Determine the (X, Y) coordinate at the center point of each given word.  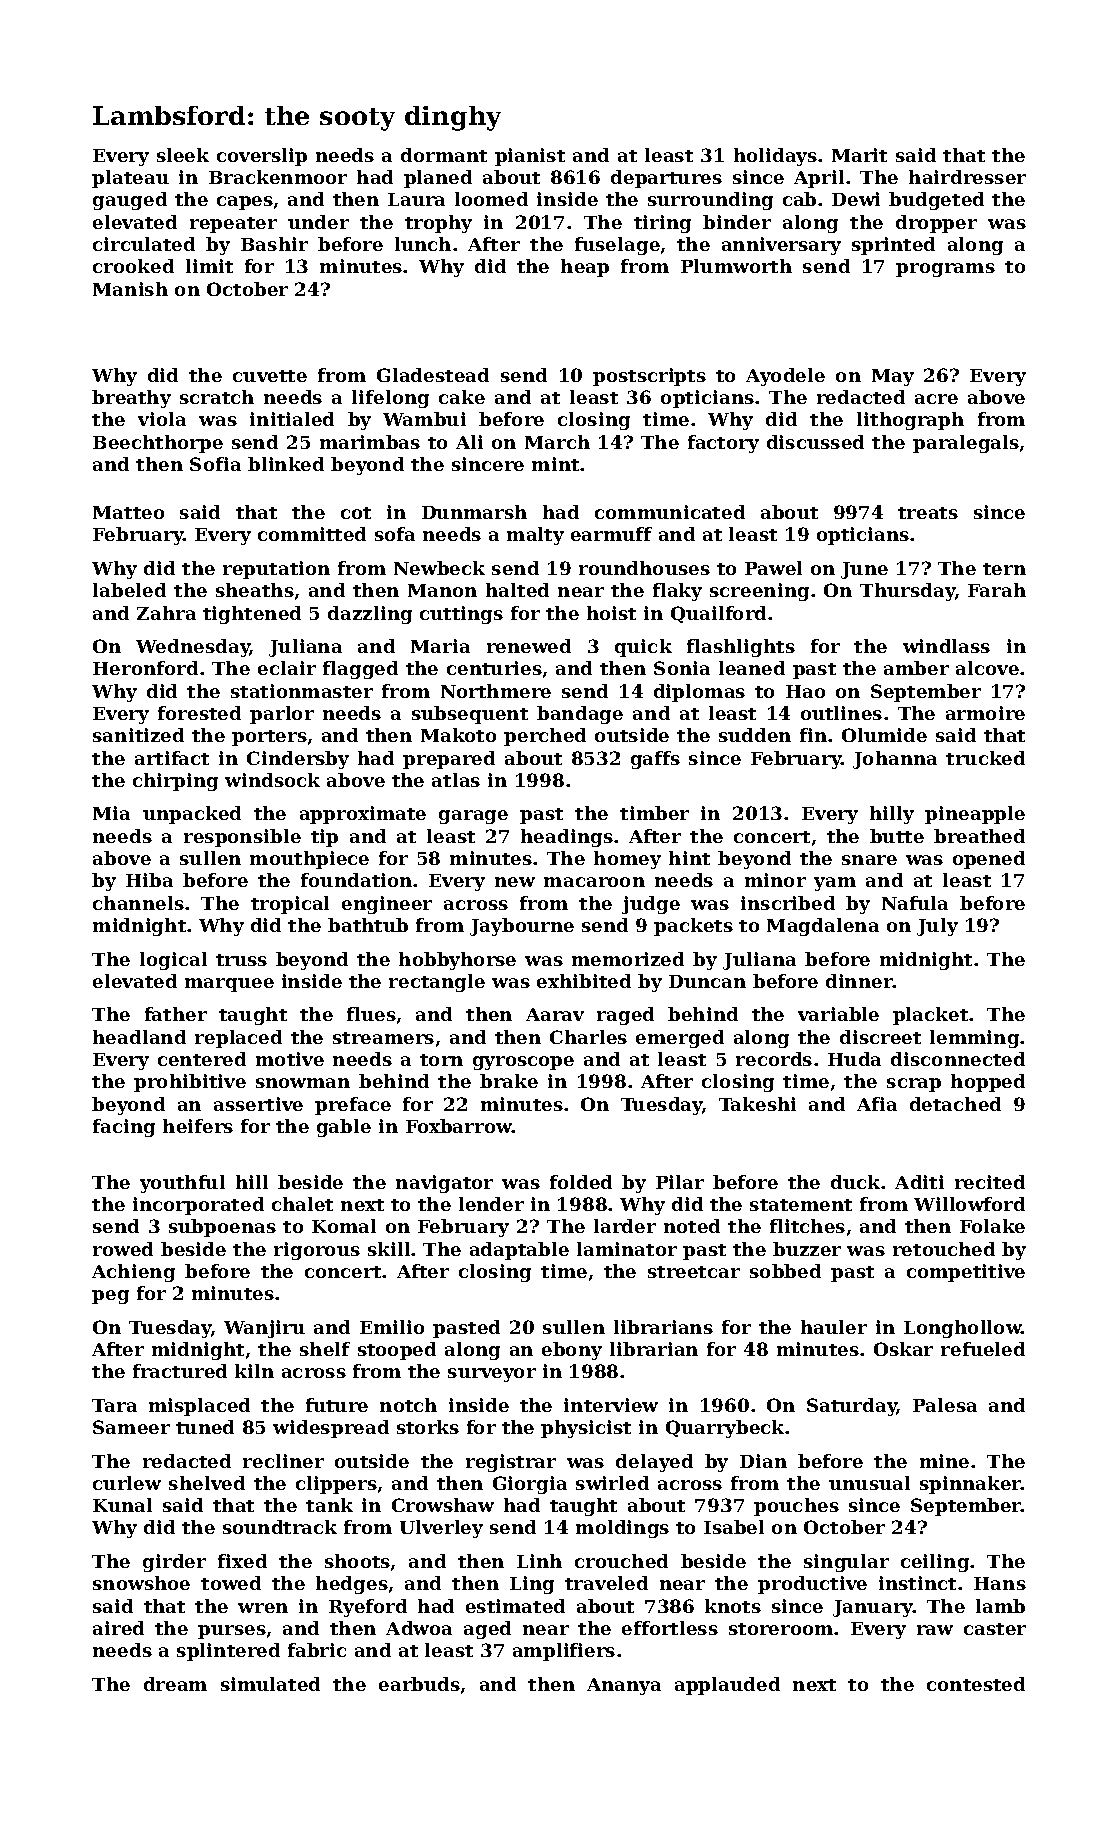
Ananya (624, 1686)
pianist (530, 157)
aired (118, 1628)
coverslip (262, 157)
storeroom (781, 1629)
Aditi (919, 1182)
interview (611, 1405)
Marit (859, 155)
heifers (198, 1126)
